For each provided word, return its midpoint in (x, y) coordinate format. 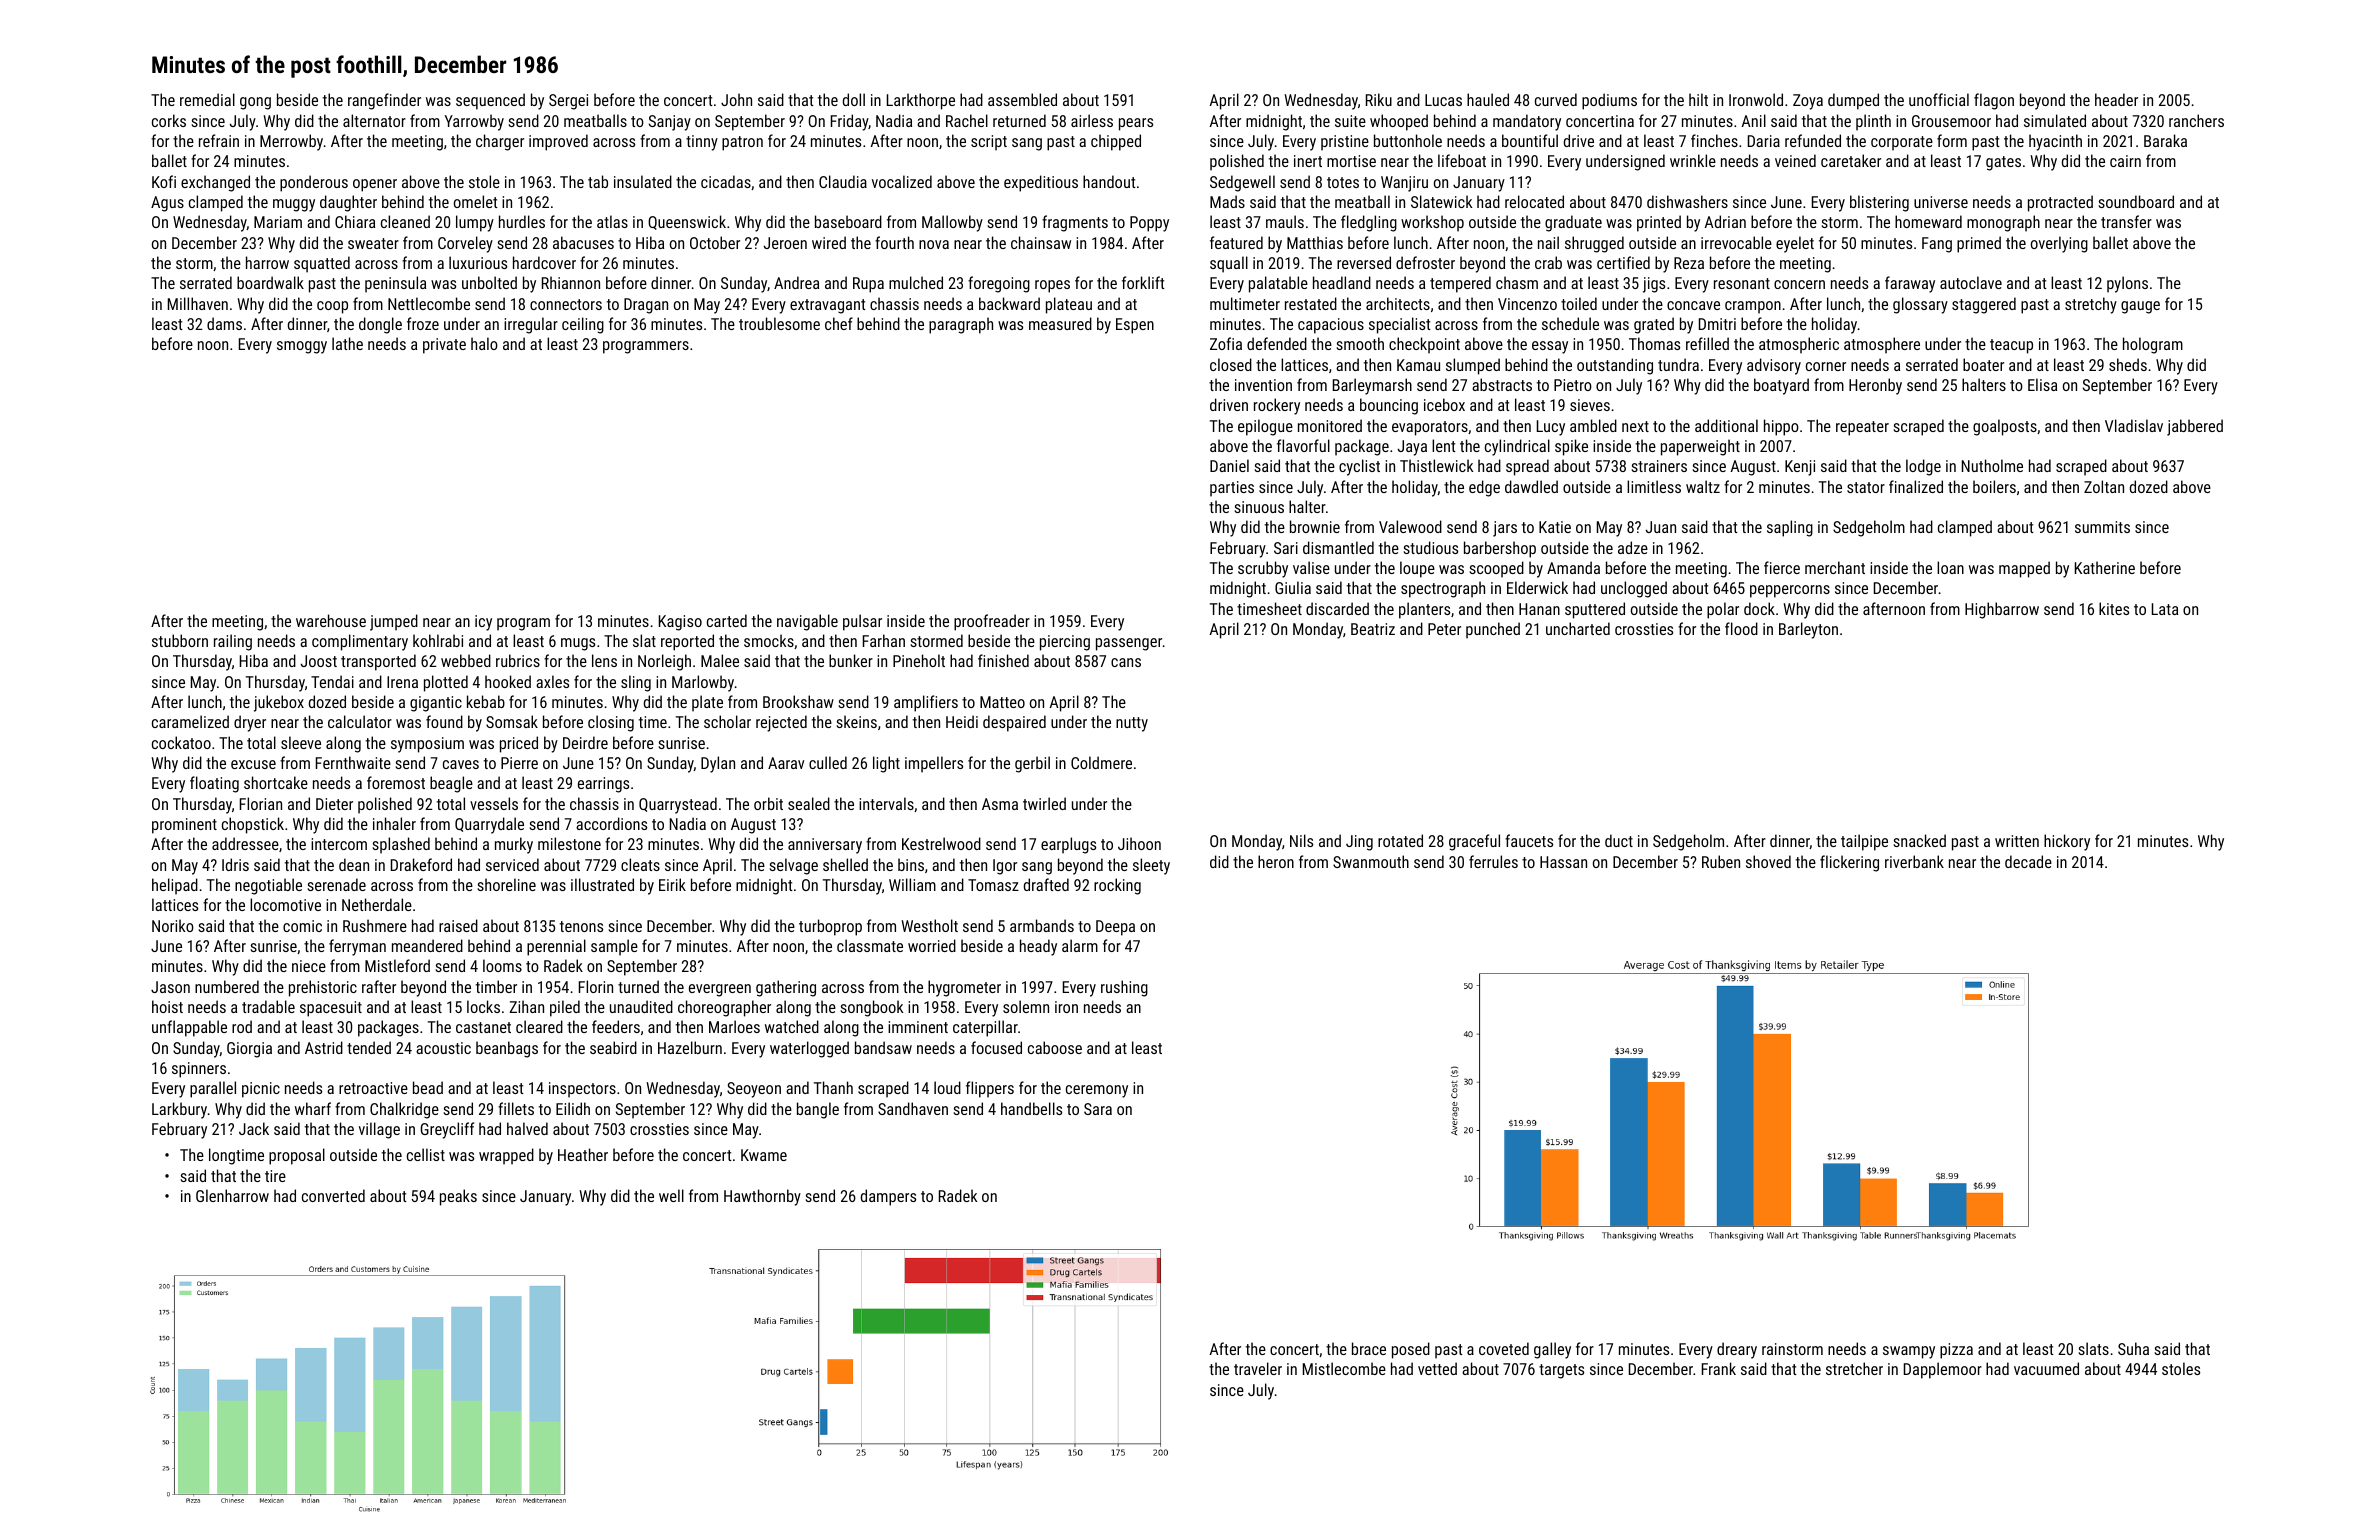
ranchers (2196, 120)
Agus (167, 204)
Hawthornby (762, 1197)
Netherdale (377, 904)
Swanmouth (1371, 861)
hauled (1488, 99)
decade (2028, 861)
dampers (888, 1197)
